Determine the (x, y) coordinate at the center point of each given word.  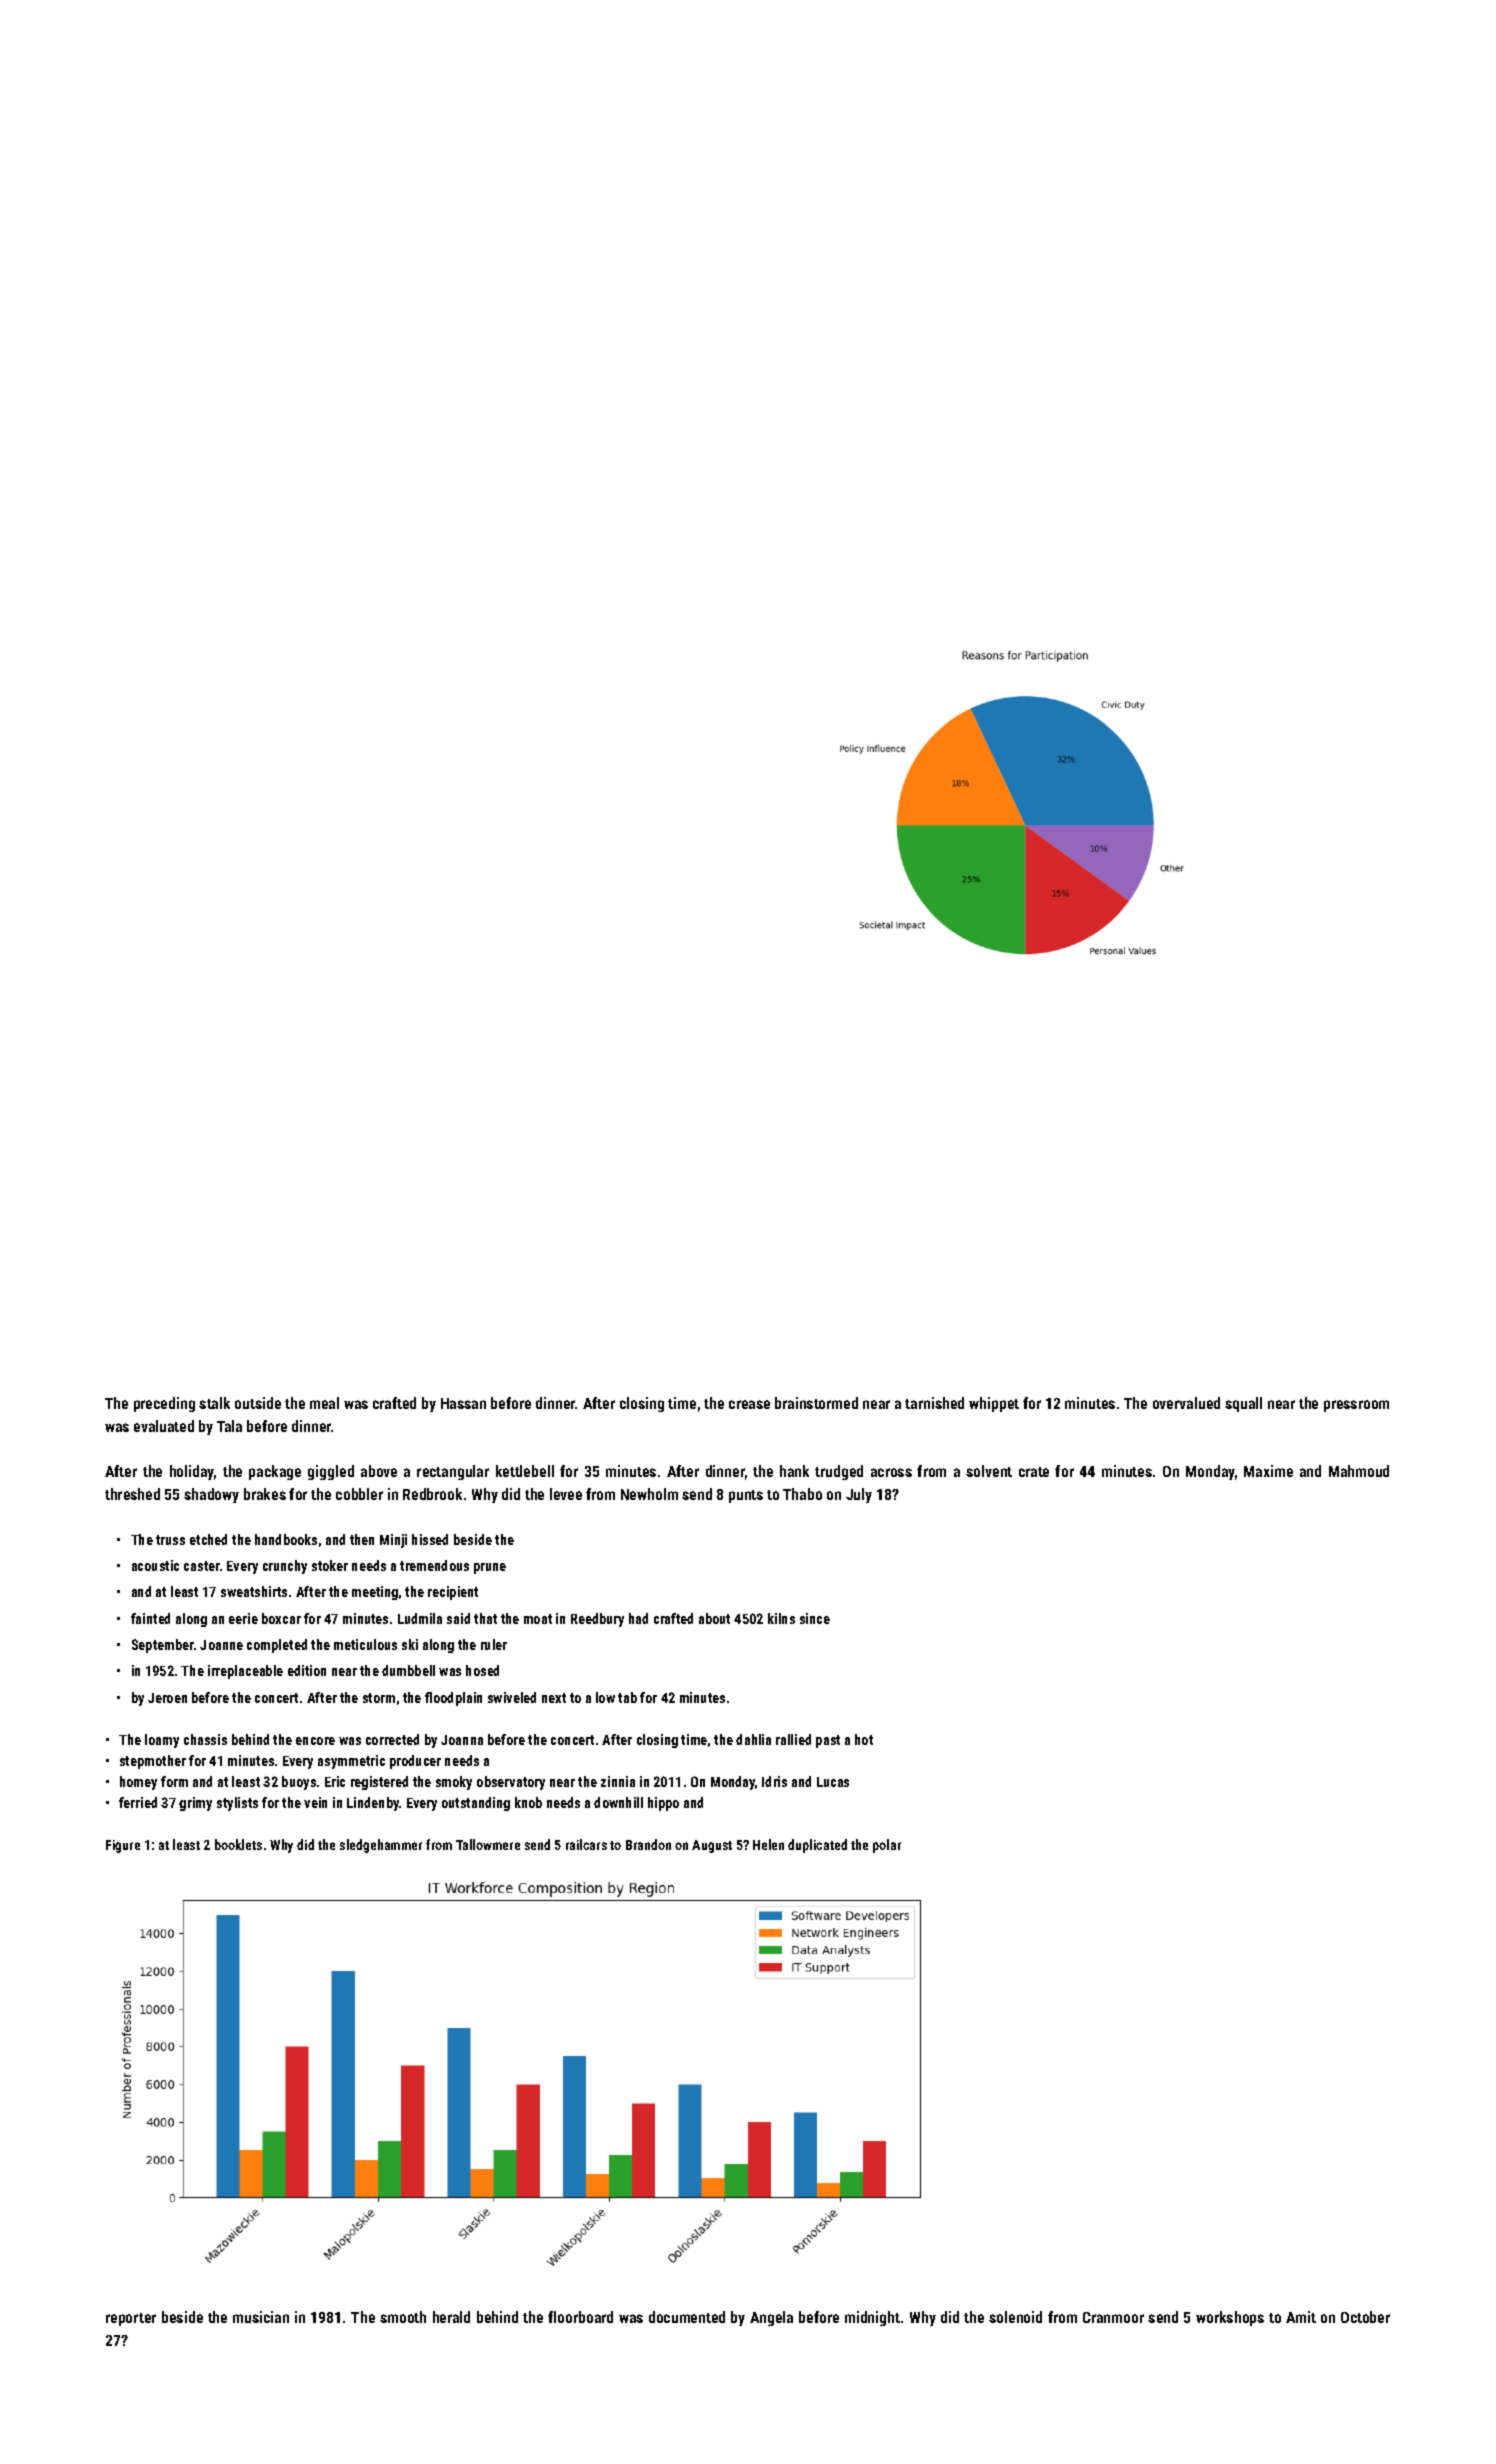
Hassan (463, 1403)
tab (627, 1697)
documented (687, 2317)
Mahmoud (1359, 1471)
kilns (781, 1618)
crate (1034, 1472)
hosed (482, 1670)
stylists (237, 1804)
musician (261, 2317)
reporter (131, 2319)
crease (749, 1404)
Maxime (1268, 1471)
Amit (1301, 2317)
